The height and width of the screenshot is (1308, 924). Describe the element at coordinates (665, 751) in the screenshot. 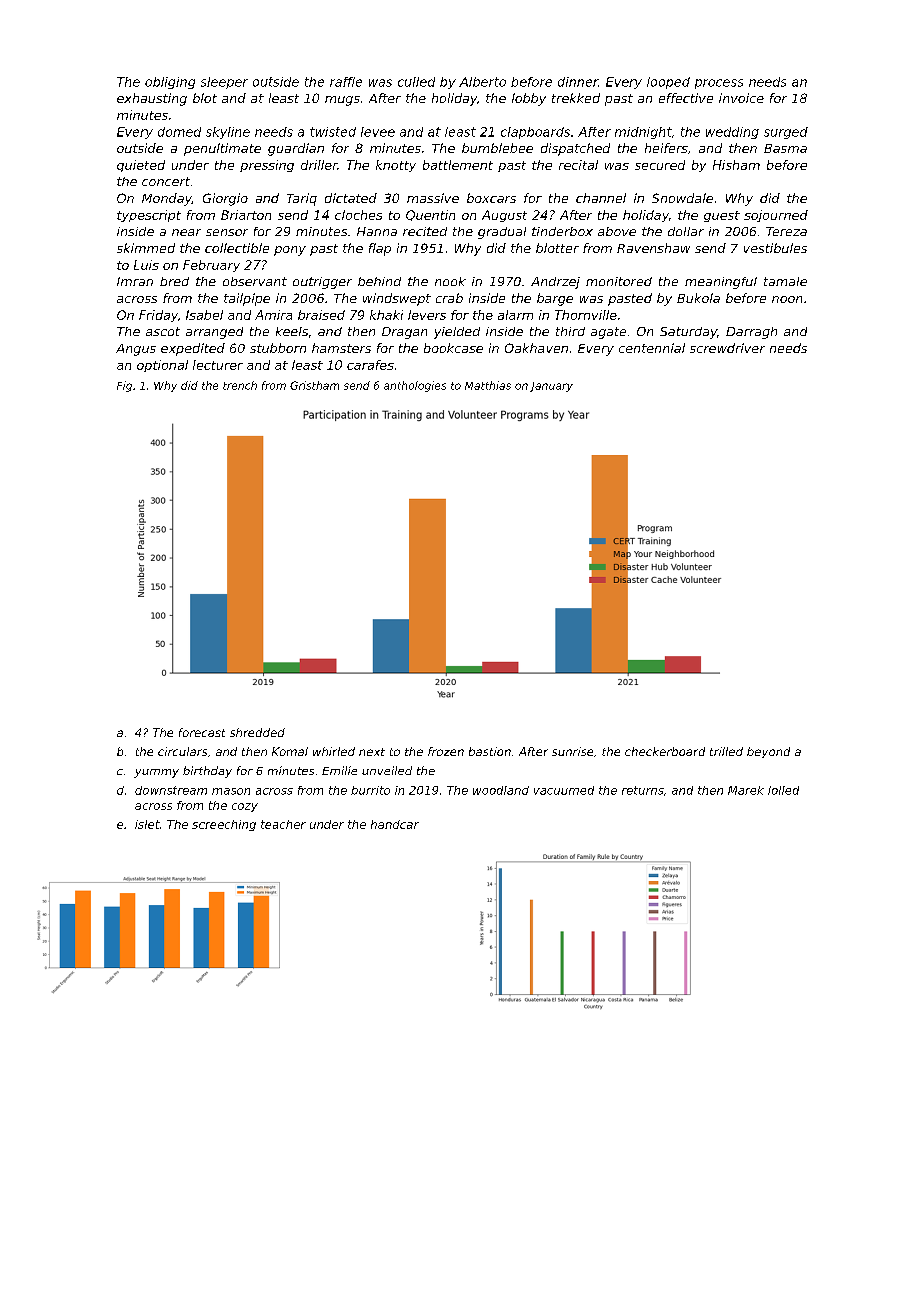

I see `checkerboard` at that location.
